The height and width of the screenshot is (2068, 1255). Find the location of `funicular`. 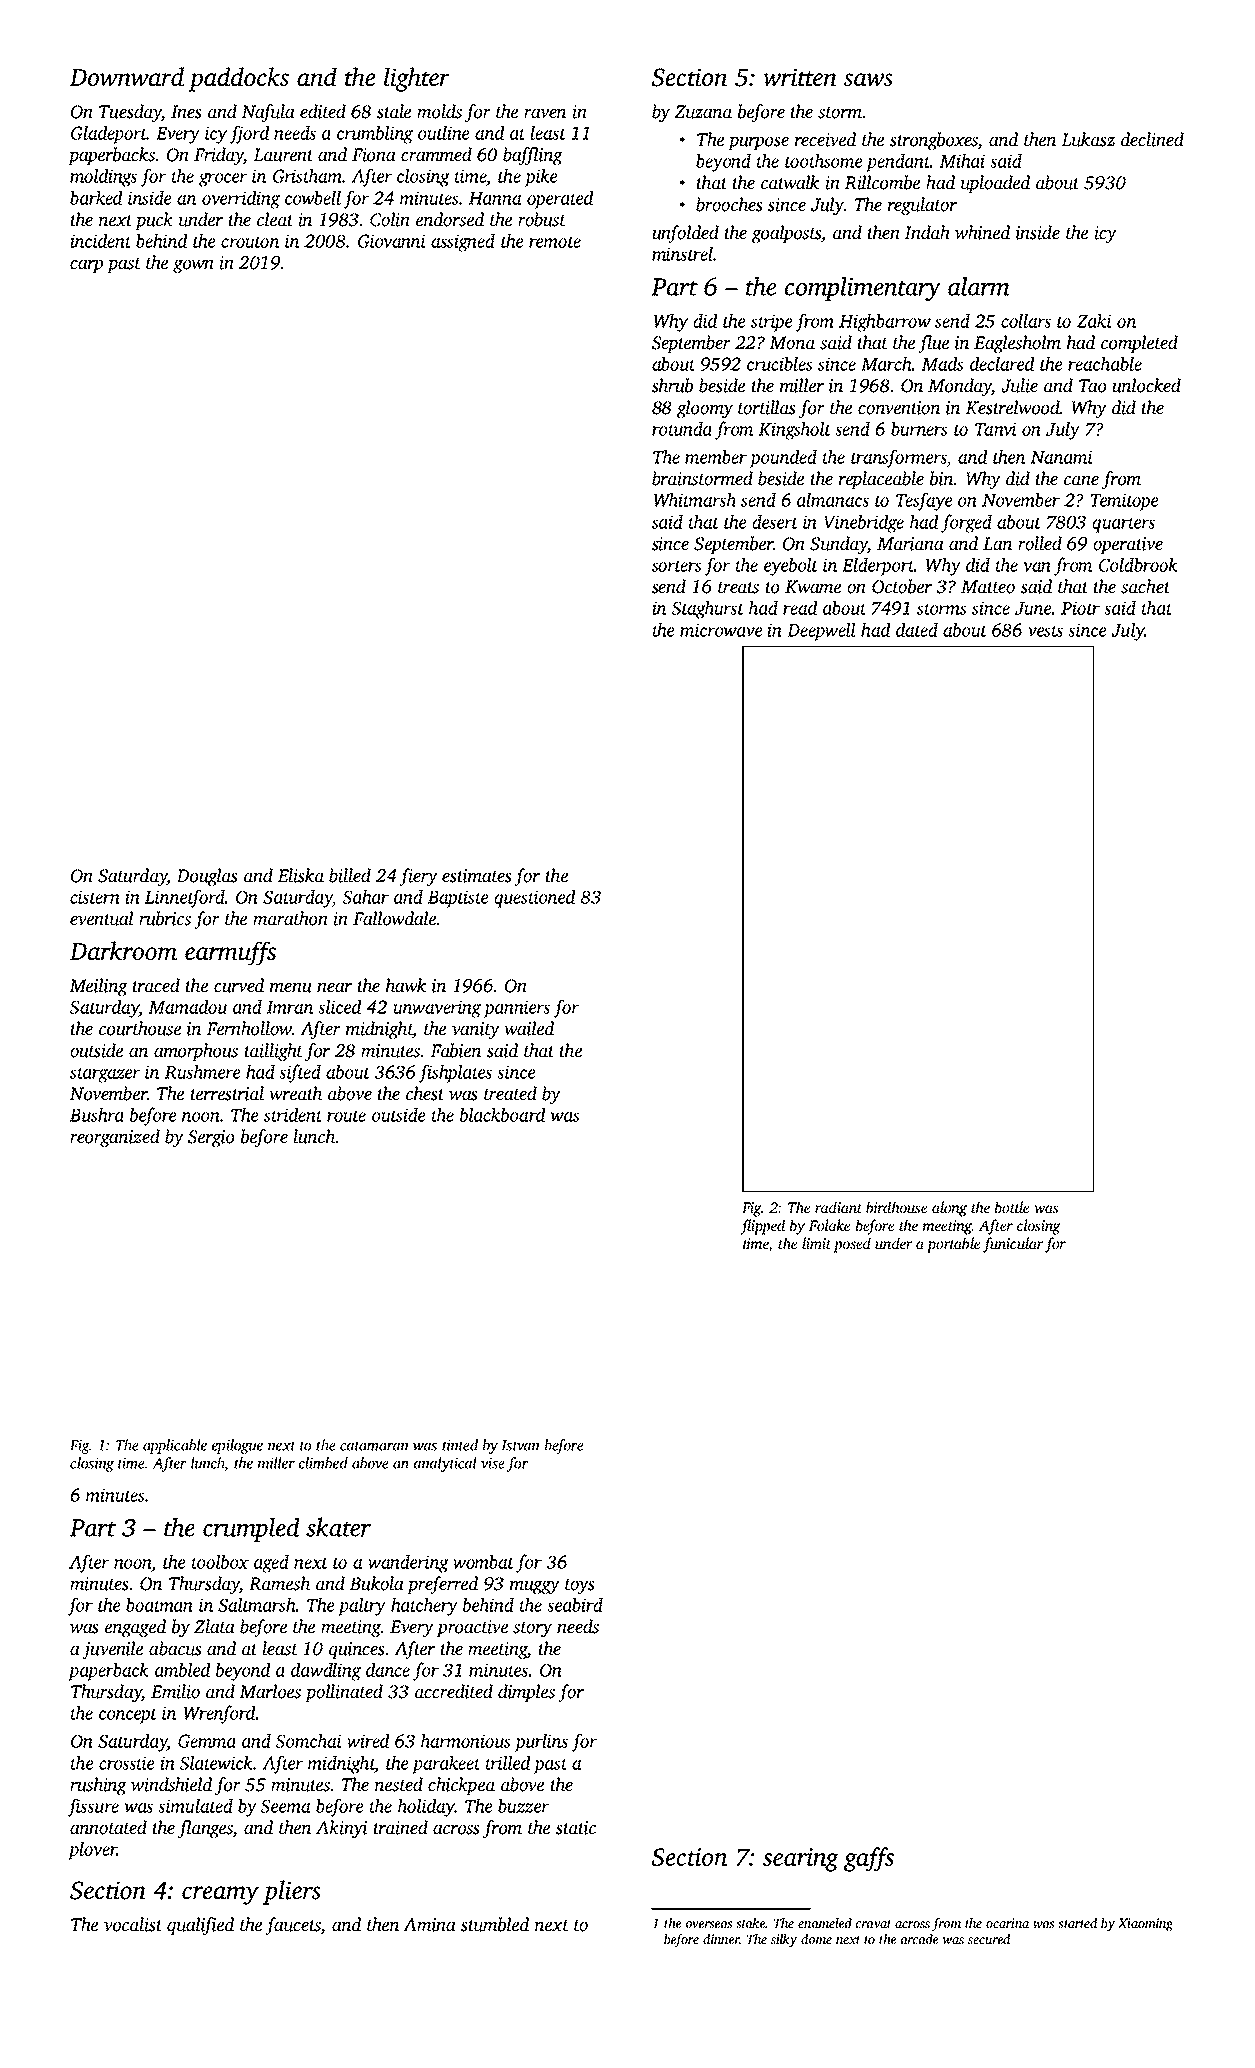

funicular is located at coordinates (1013, 1245).
